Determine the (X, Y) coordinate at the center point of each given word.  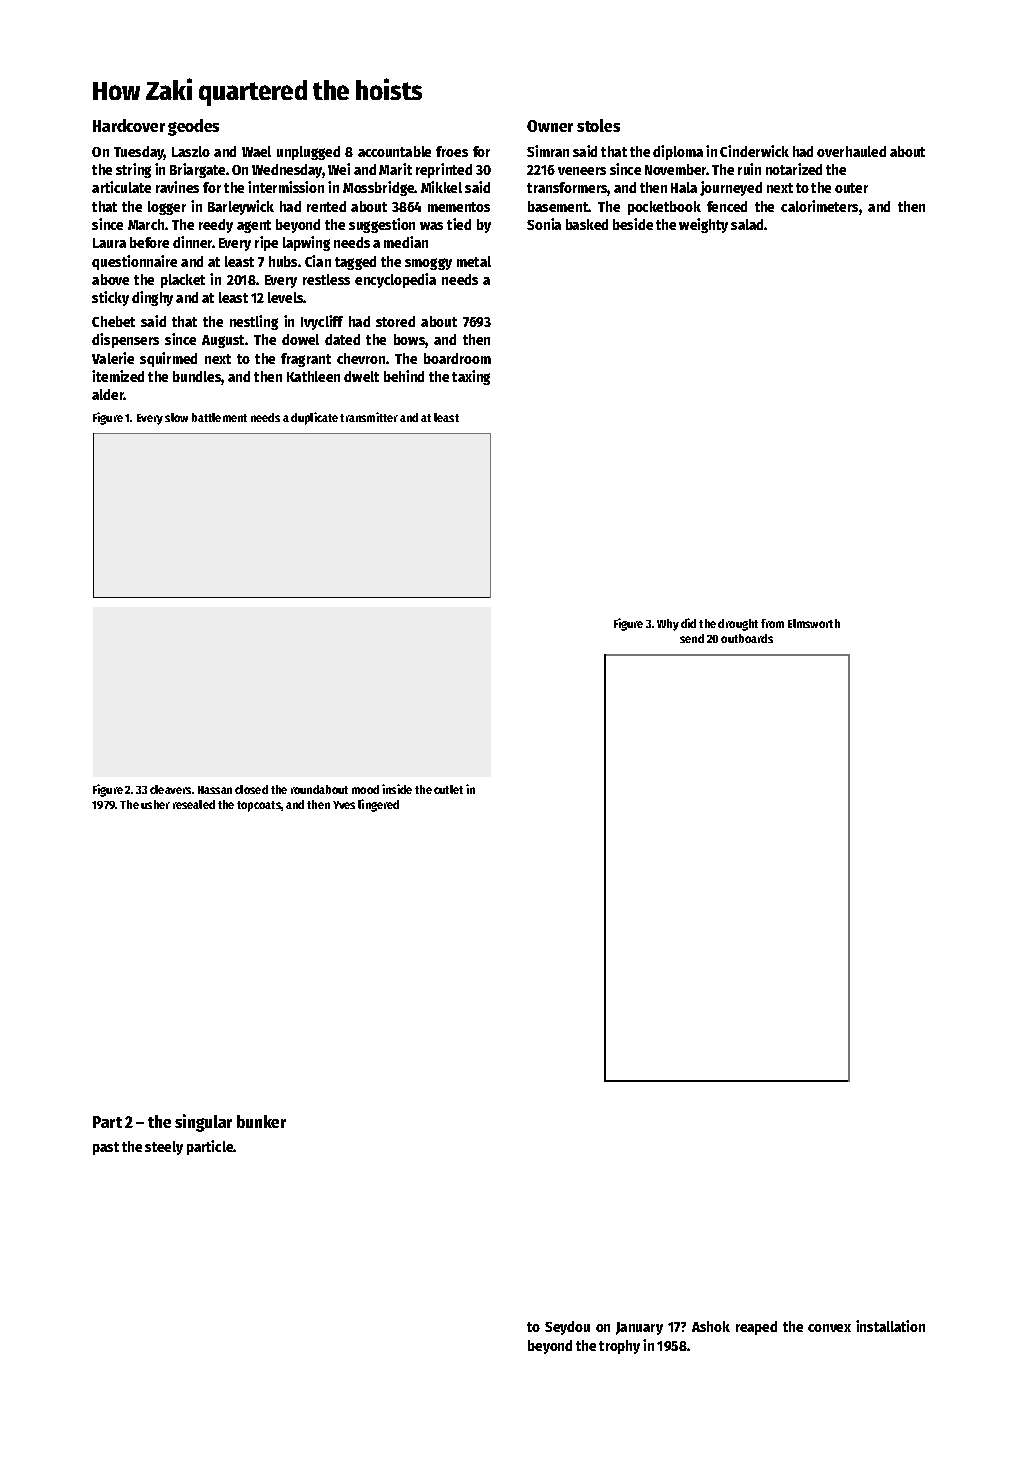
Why (668, 625)
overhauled (851, 151)
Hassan (215, 790)
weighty (703, 225)
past (106, 1148)
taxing (471, 377)
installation (890, 1326)
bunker (261, 1121)
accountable (394, 151)
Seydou (567, 1328)
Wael (256, 151)
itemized (118, 376)
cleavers (170, 789)
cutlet (448, 789)
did (688, 623)
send (692, 638)
